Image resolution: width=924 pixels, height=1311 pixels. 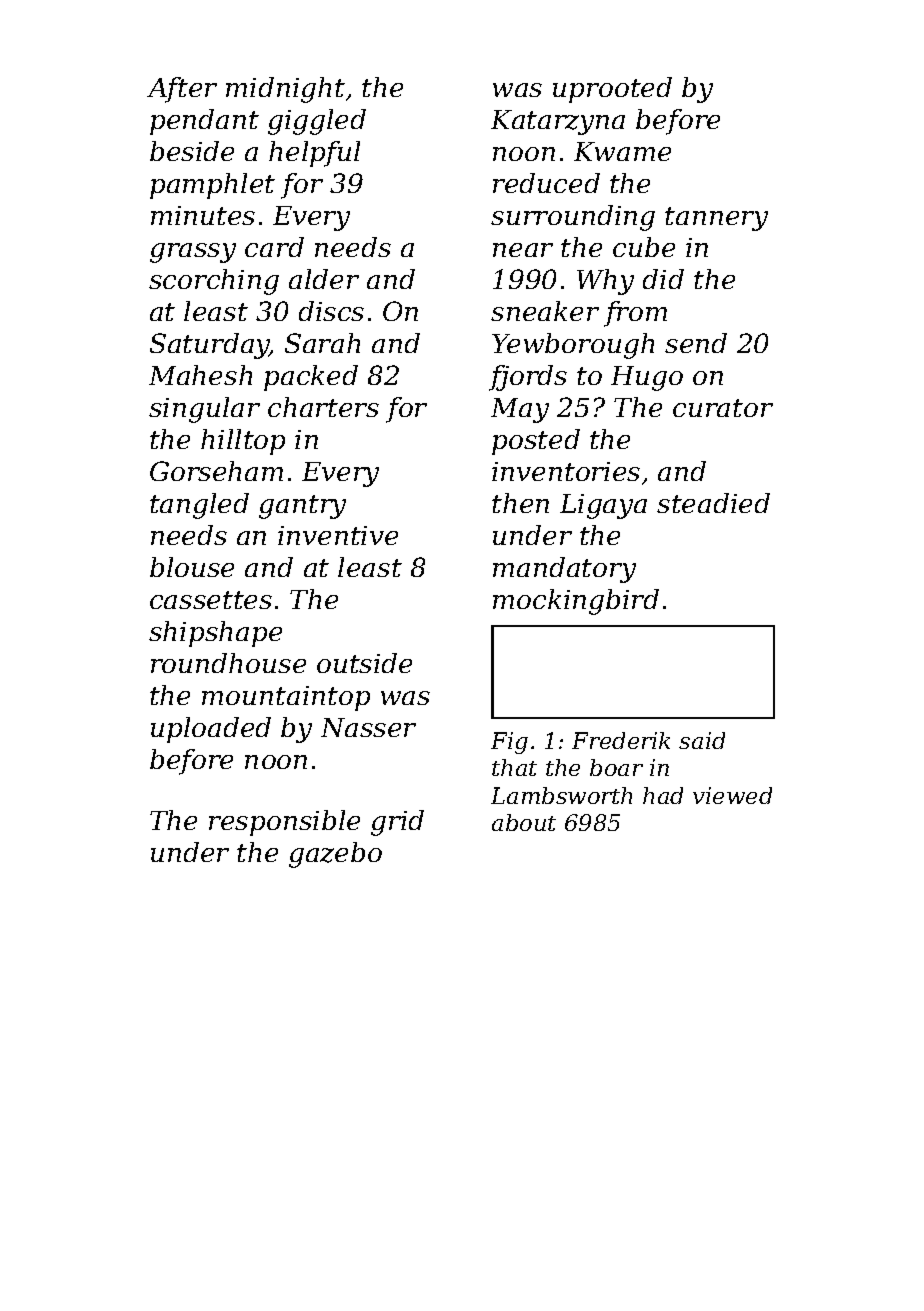 What do you see at coordinates (702, 740) in the image?
I see `said` at bounding box center [702, 740].
